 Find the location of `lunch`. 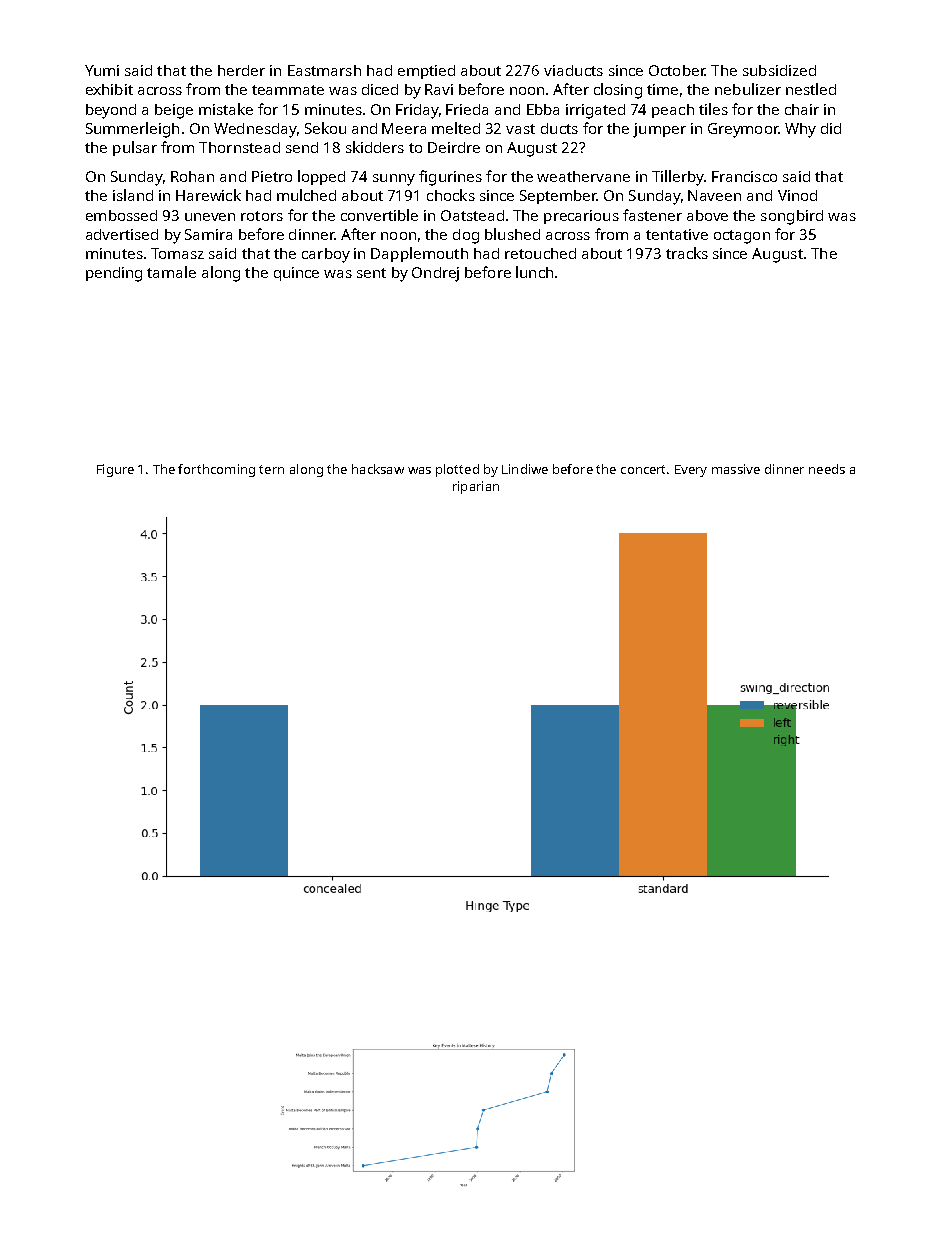

lunch is located at coordinates (534, 272).
